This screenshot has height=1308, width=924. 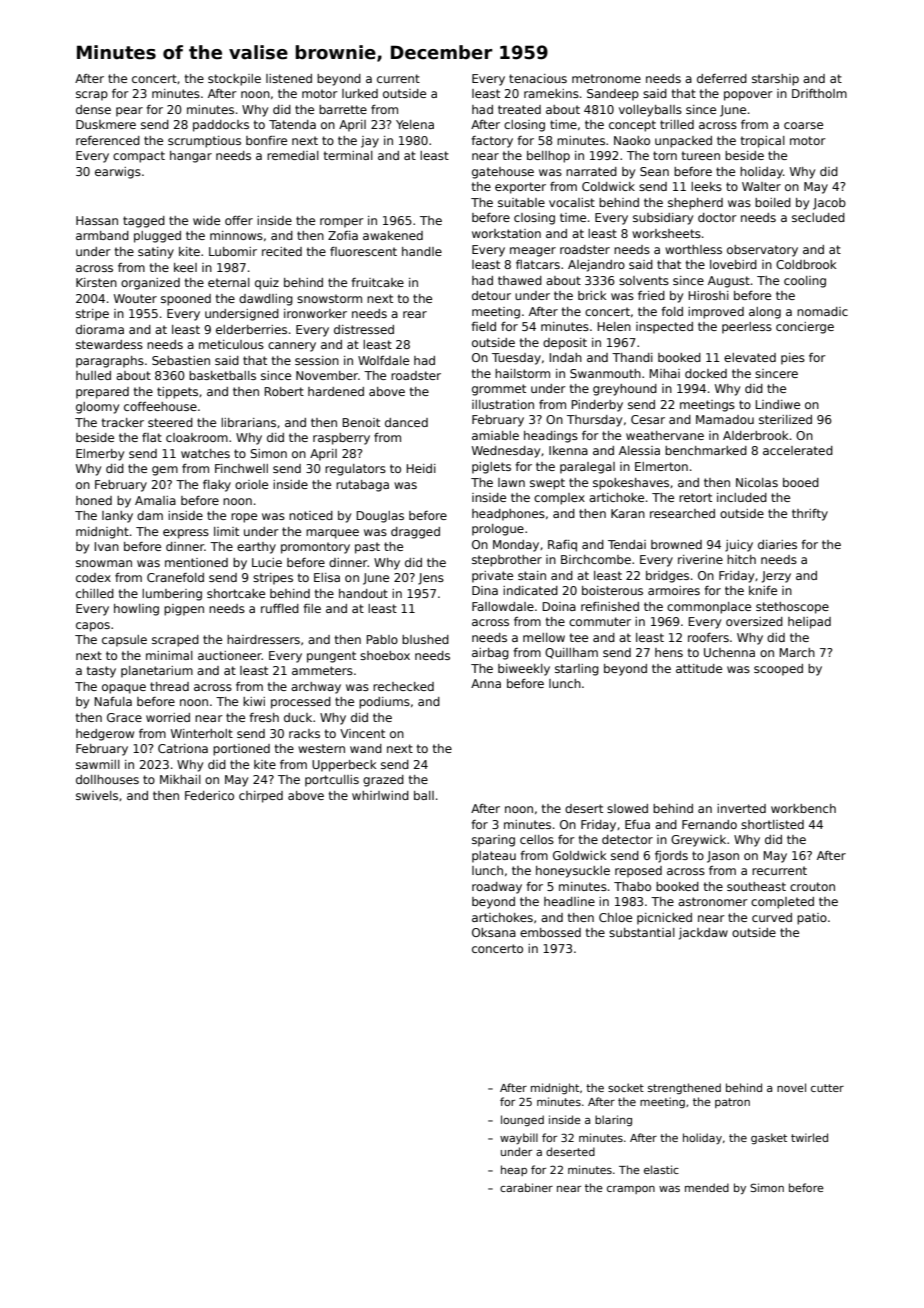 What do you see at coordinates (267, 562) in the screenshot?
I see `Lucie` at bounding box center [267, 562].
